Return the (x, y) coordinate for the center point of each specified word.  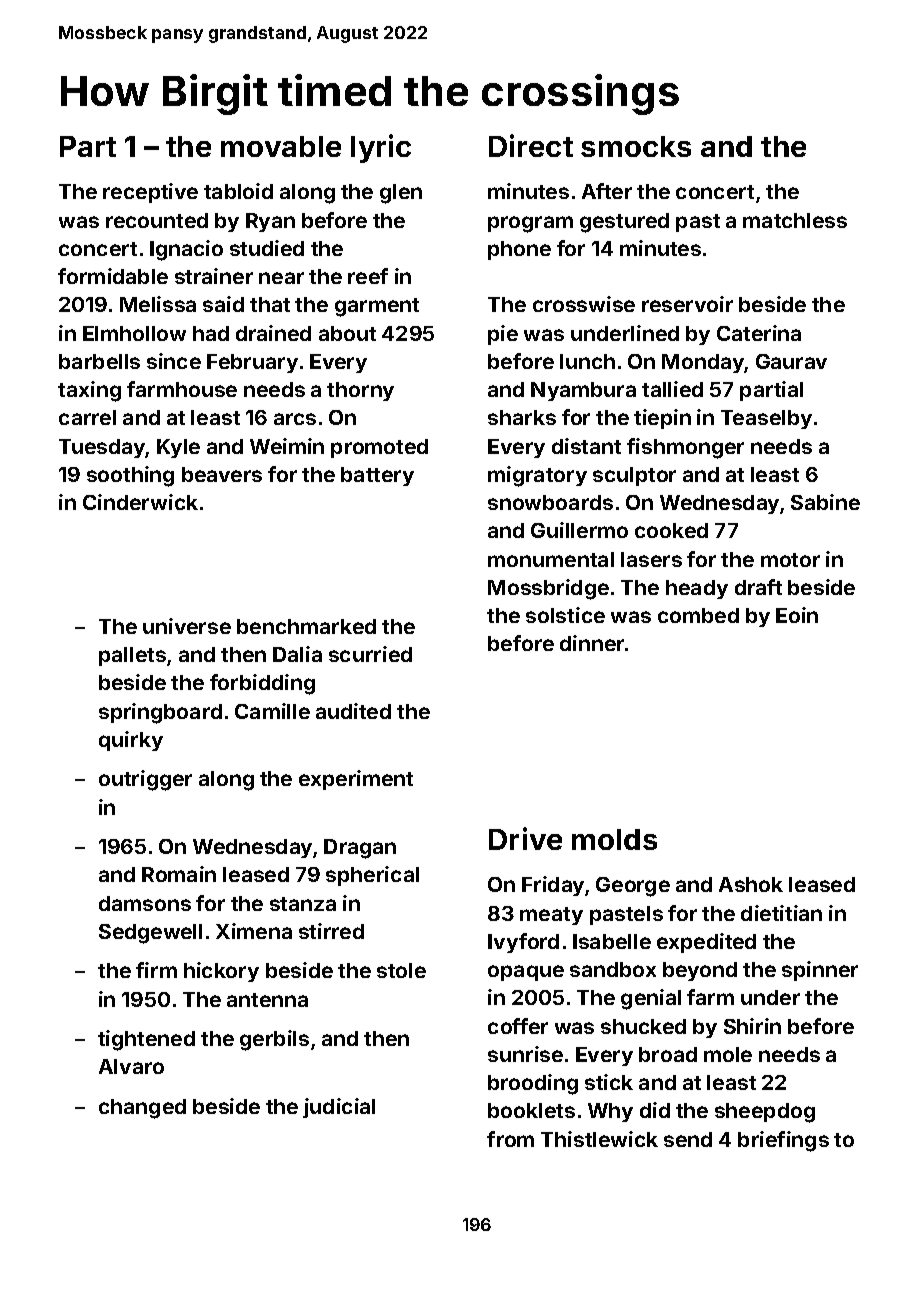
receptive (150, 193)
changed (142, 1109)
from (510, 1139)
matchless (795, 220)
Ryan (270, 222)
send (688, 1139)
